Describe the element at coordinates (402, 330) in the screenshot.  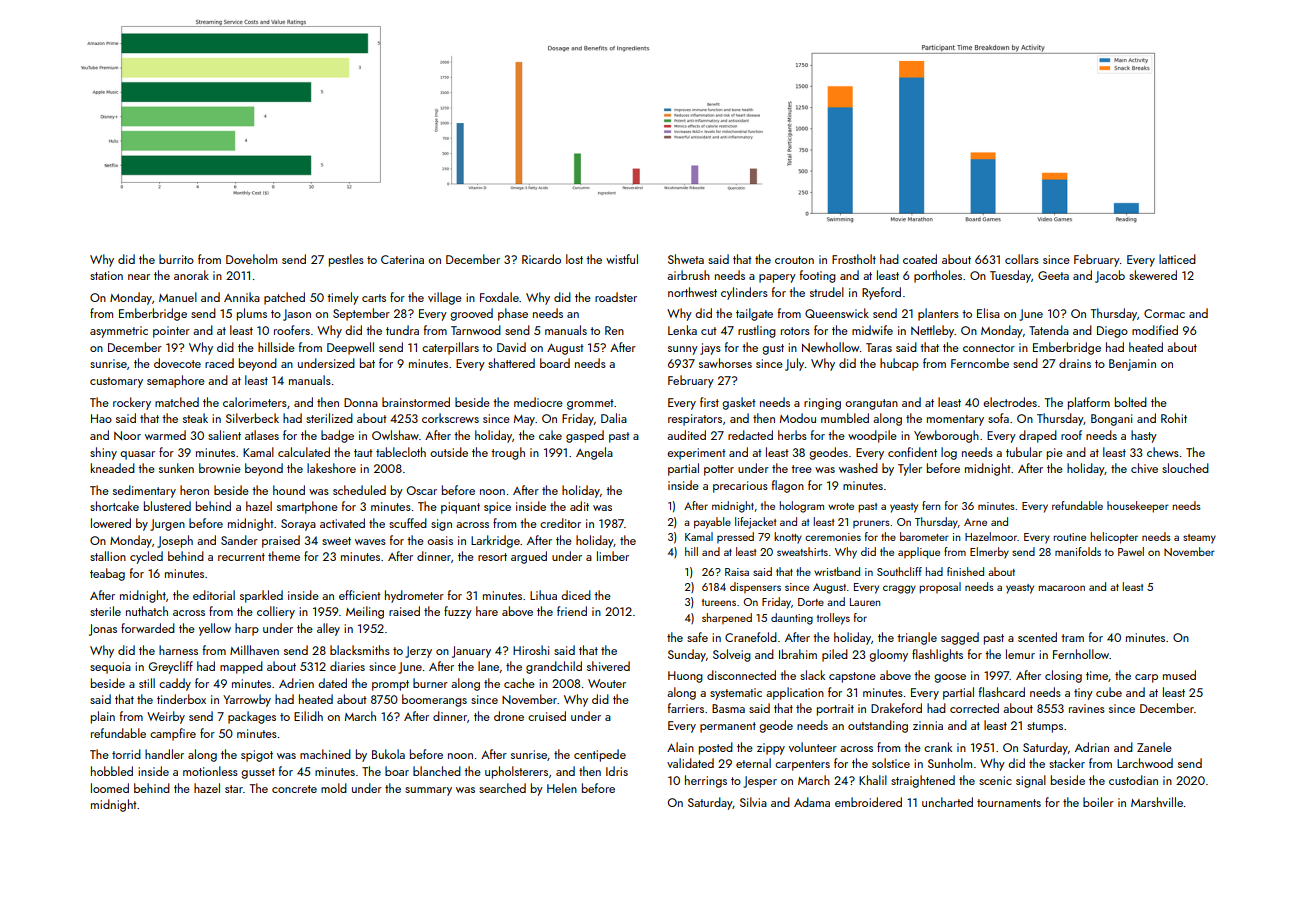
I see `tundra` at that location.
